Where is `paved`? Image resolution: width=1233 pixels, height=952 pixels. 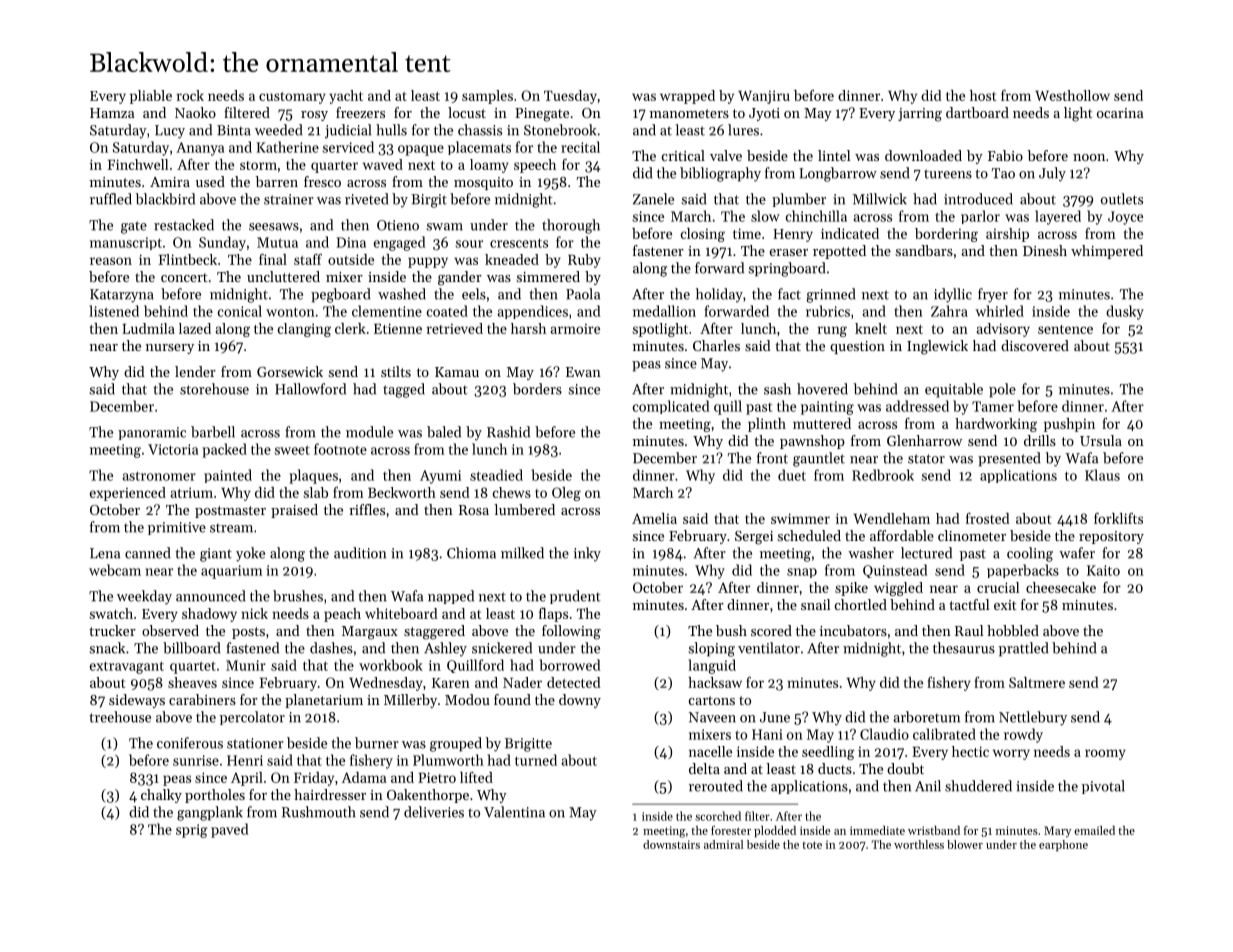 paved is located at coordinates (229, 830).
